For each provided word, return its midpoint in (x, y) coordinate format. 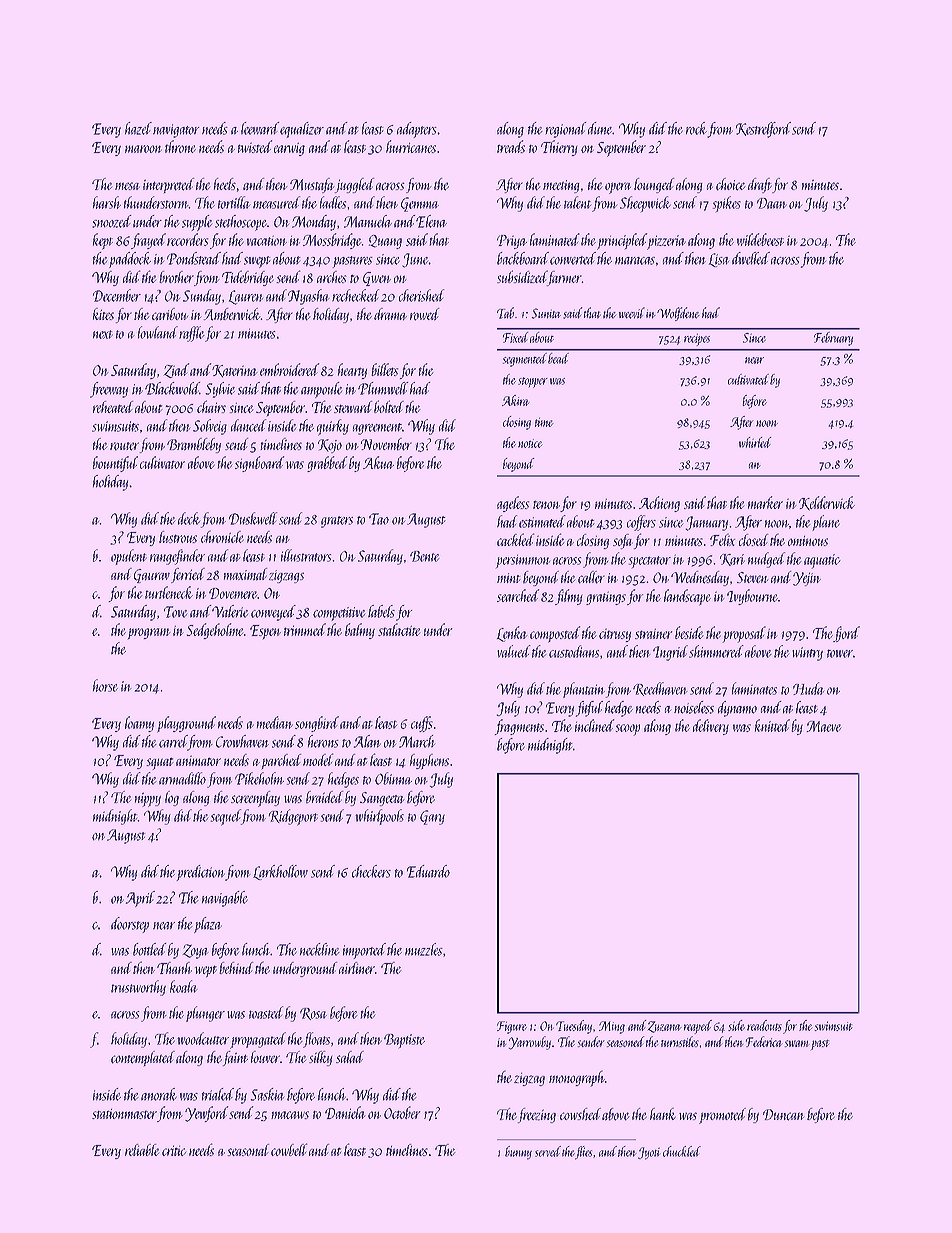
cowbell (289, 1149)
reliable (142, 1150)
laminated (555, 239)
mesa (127, 186)
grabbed (327, 464)
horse (105, 685)
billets (384, 369)
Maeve (823, 726)
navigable (225, 899)
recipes (697, 340)
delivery (711, 727)
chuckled (682, 1151)
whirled (755, 442)
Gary (432, 817)
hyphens (429, 762)
